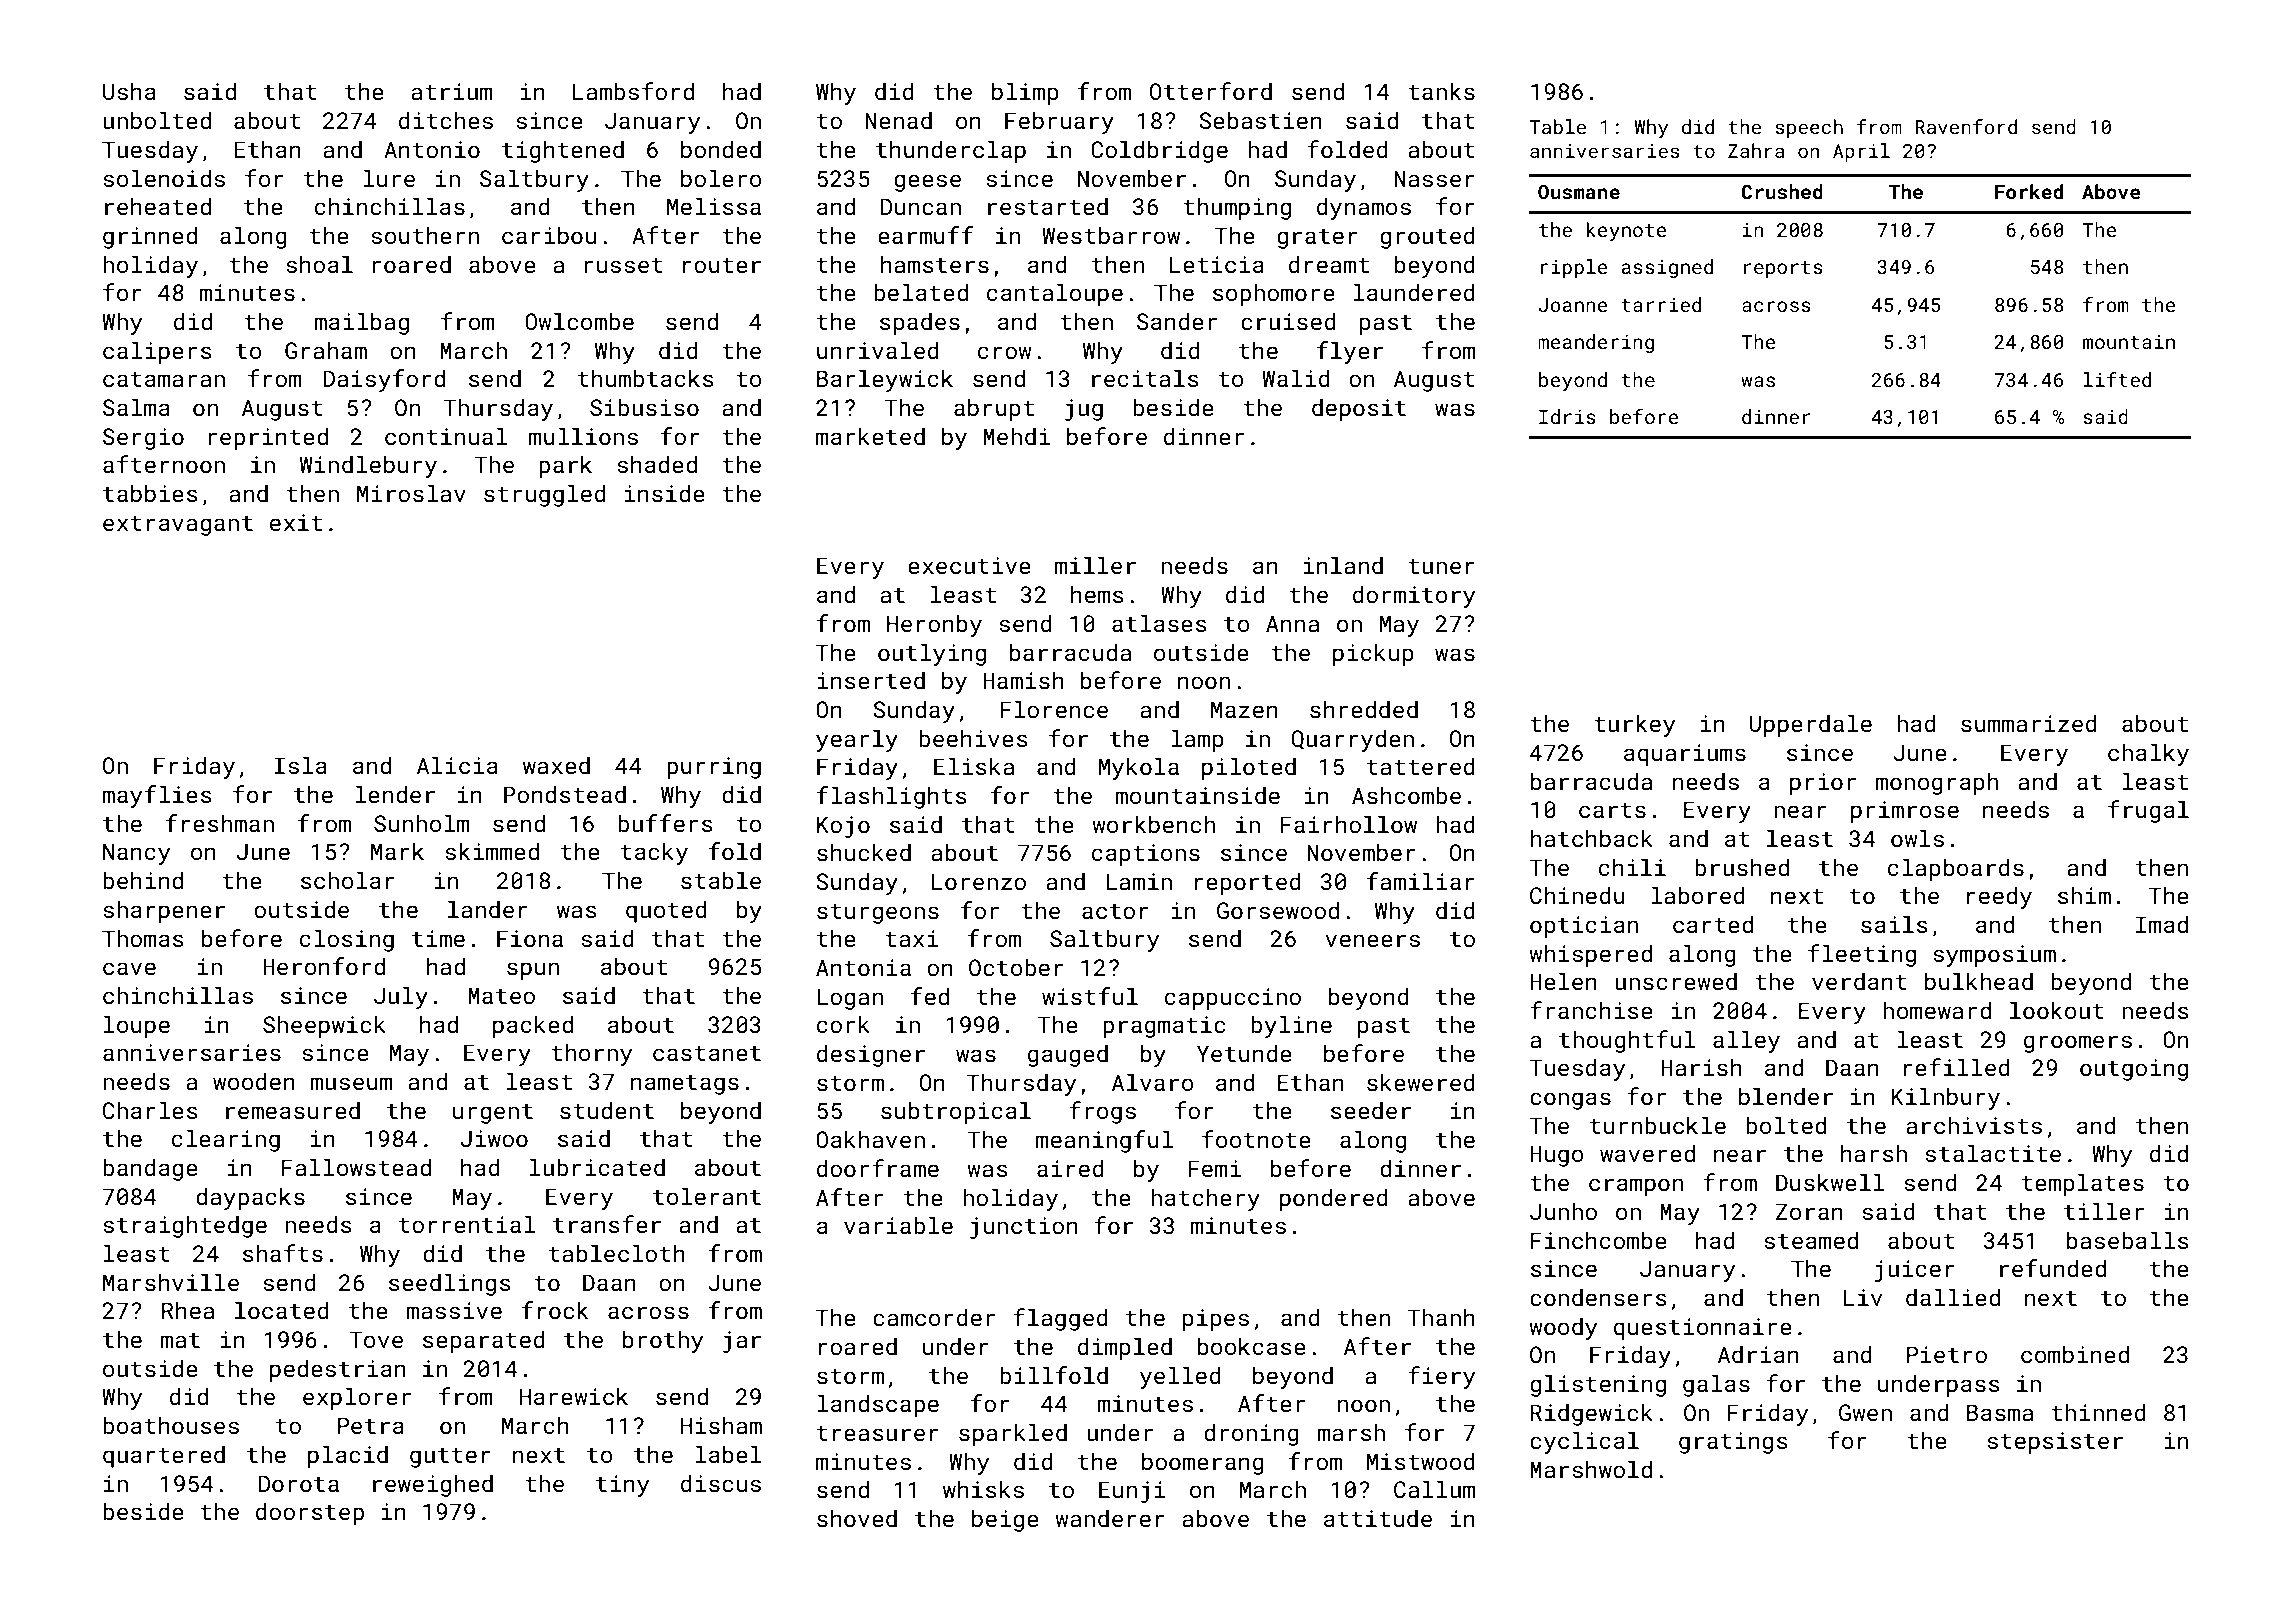  What do you see at coordinates (1016, 436) in the image?
I see `Mehdi` at bounding box center [1016, 436].
